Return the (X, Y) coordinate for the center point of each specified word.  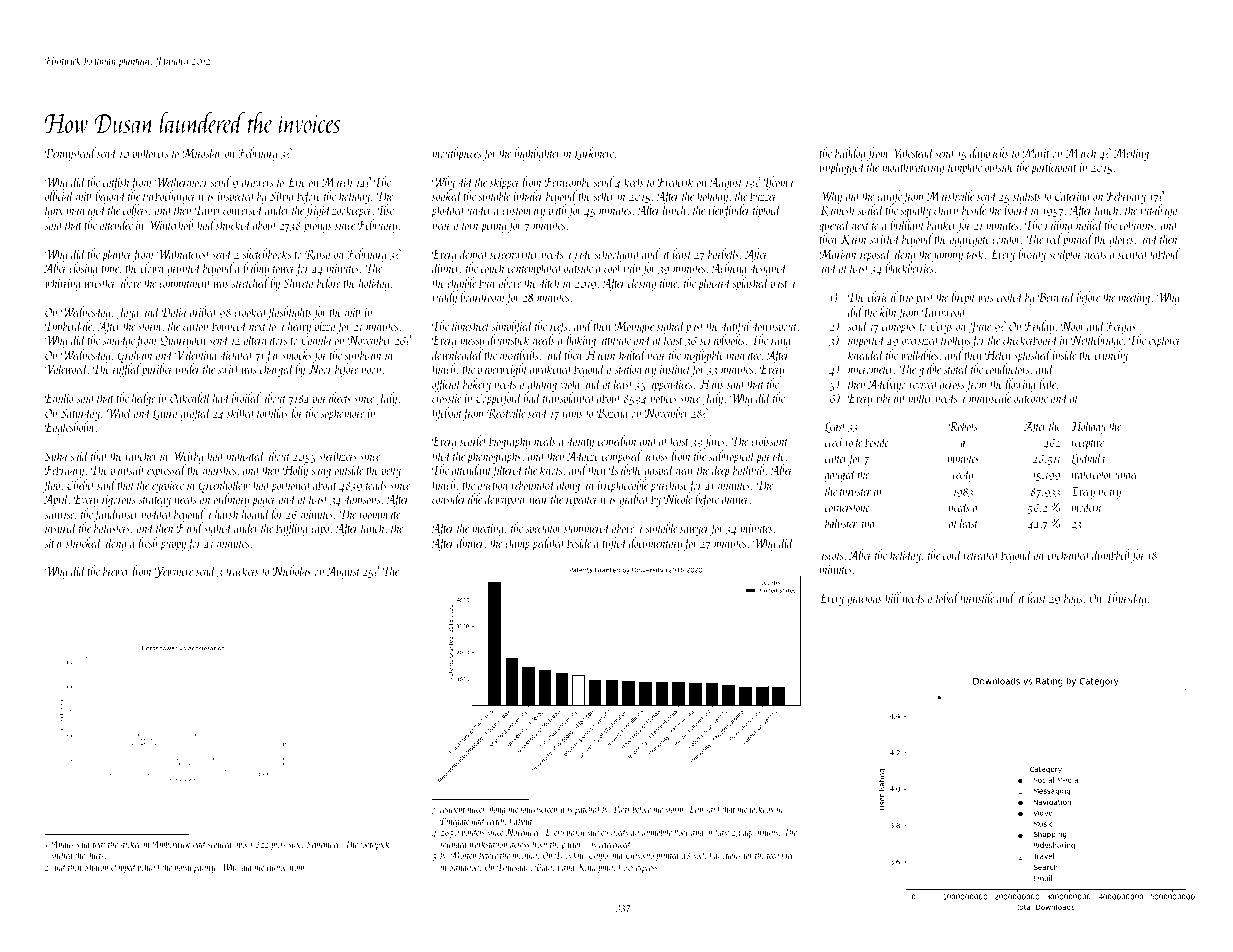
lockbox (762, 808)
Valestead (912, 152)
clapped (124, 867)
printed (667, 856)
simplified (512, 327)
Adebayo (887, 385)
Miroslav (202, 152)
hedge (143, 399)
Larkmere (594, 154)
